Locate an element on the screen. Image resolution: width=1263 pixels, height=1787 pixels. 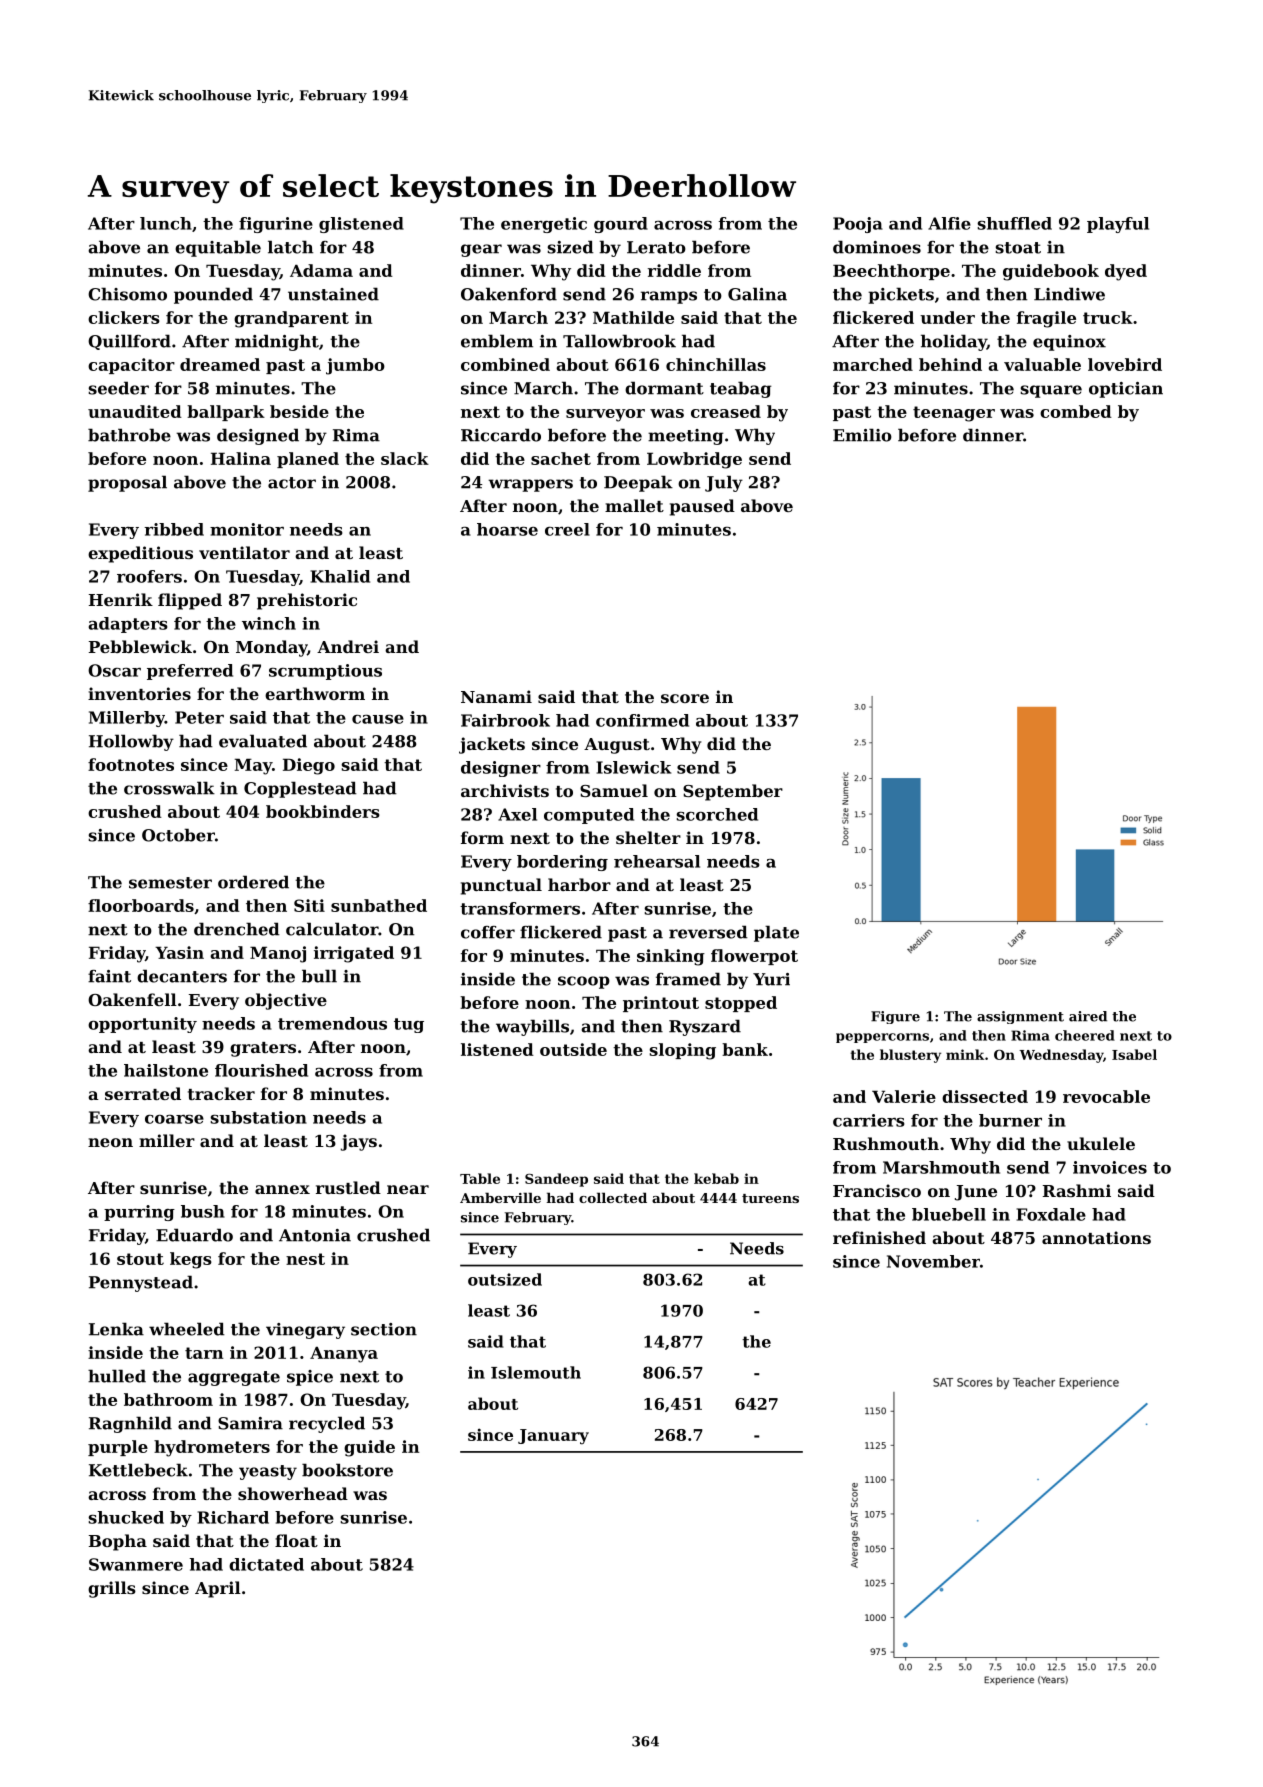
yeasty is located at coordinates (268, 1472).
